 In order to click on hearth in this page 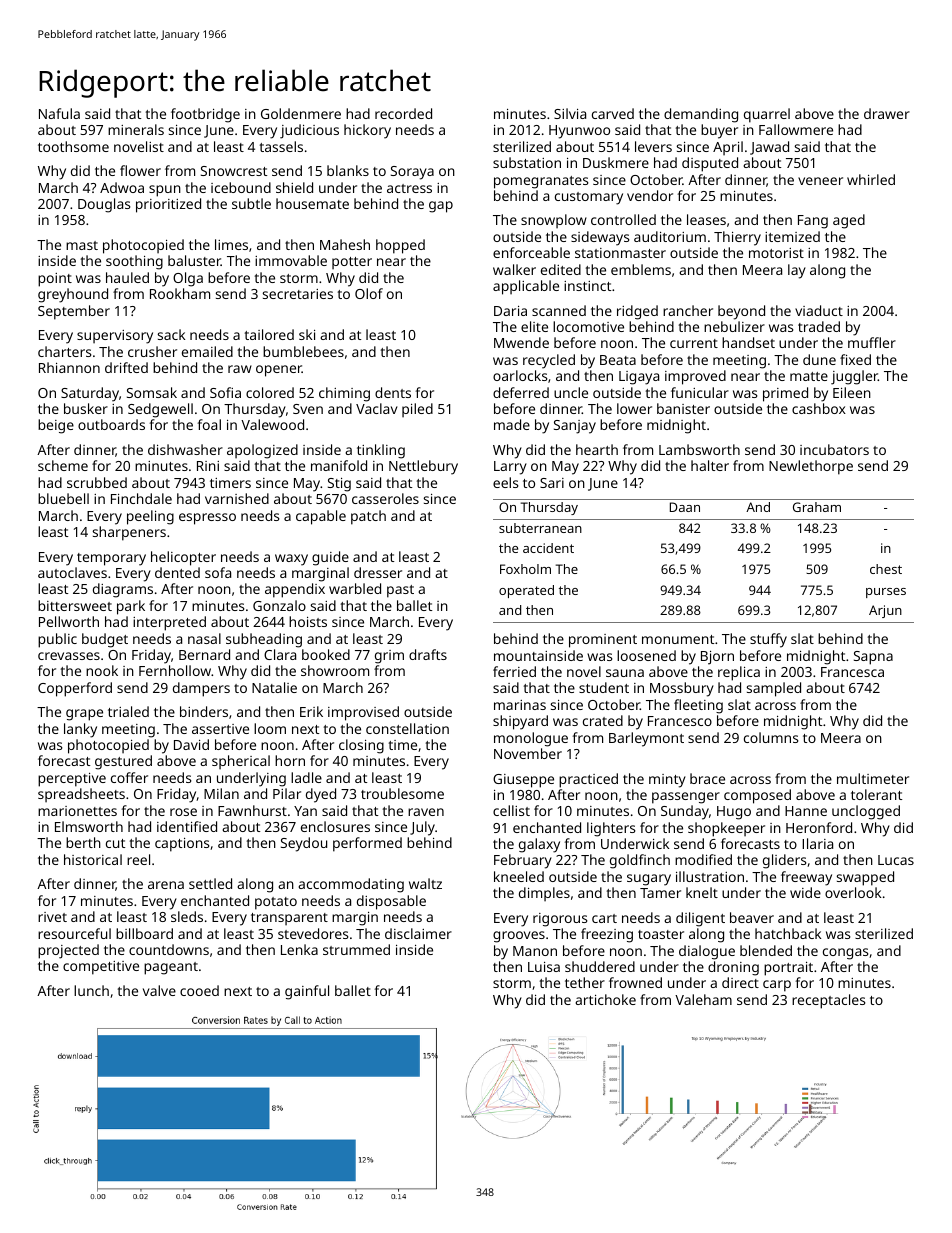, I will do `click(597, 449)`.
